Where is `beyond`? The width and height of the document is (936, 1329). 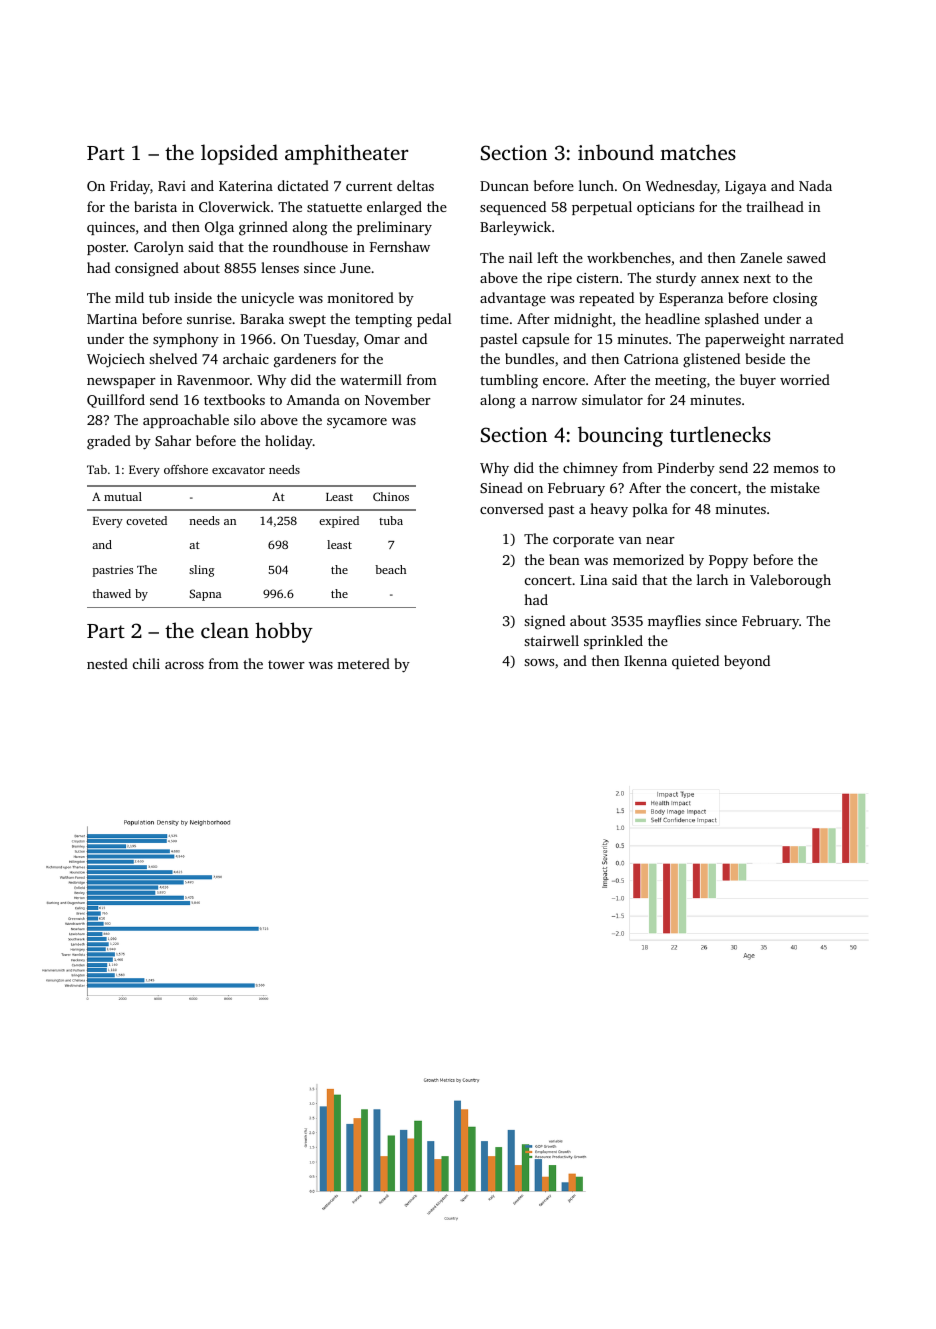
beyond is located at coordinates (747, 662).
